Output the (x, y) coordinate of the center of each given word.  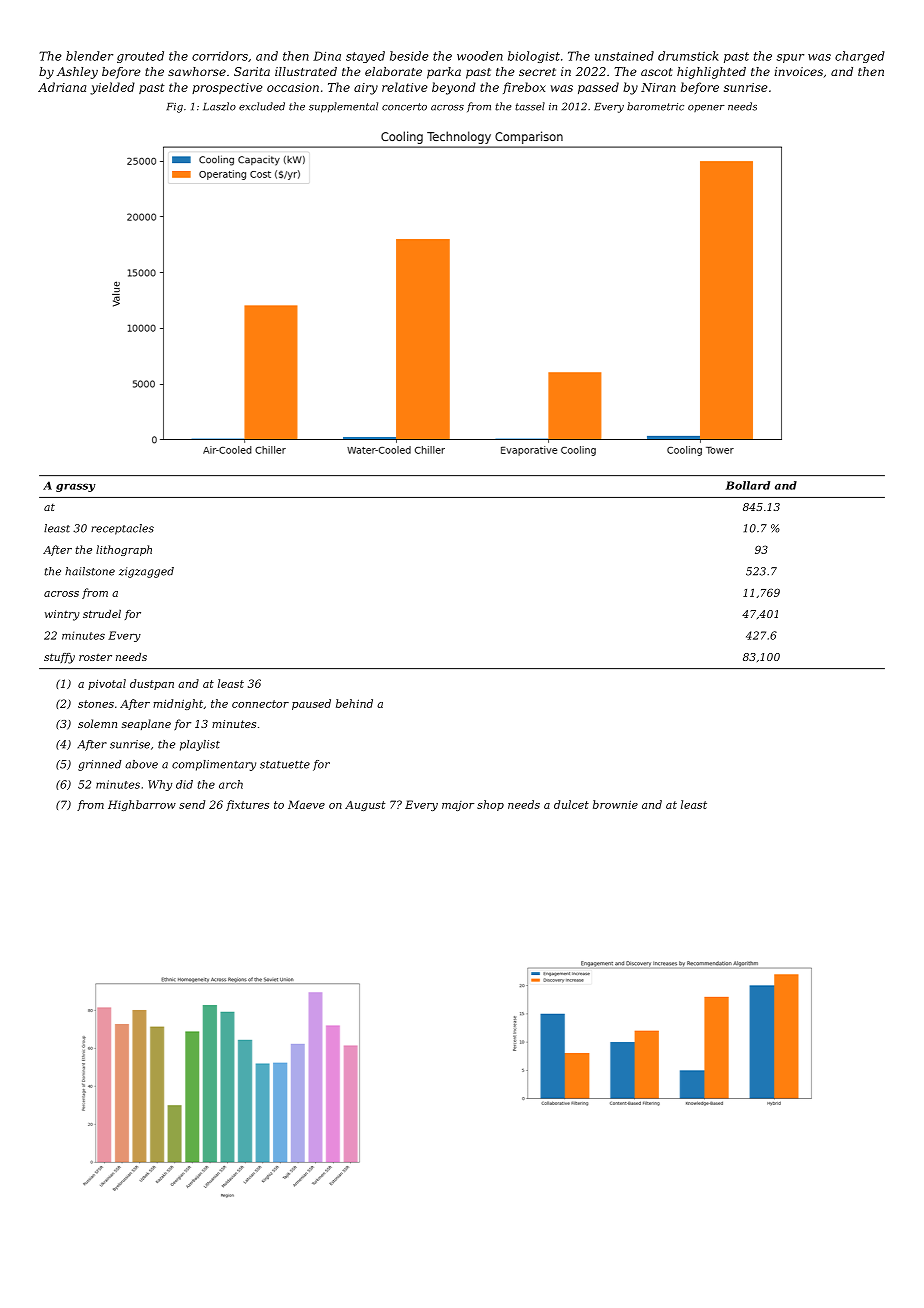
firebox (524, 88)
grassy (76, 487)
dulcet (571, 804)
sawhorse (197, 71)
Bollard (748, 485)
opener (706, 108)
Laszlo (219, 106)
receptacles (122, 529)
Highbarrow (142, 805)
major (458, 806)
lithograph (124, 550)
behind (354, 703)
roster (95, 657)
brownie (615, 804)
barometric (655, 106)
